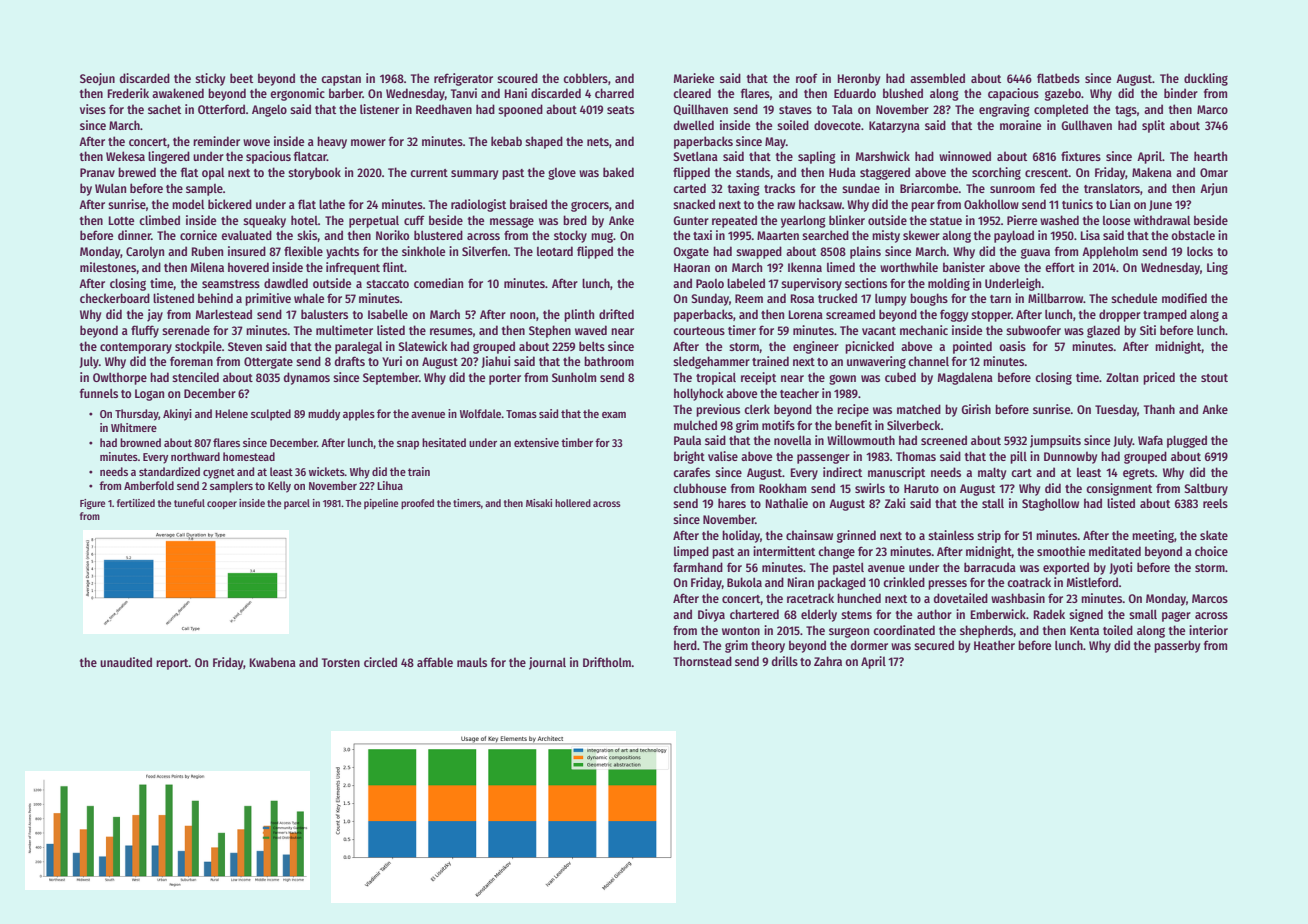 The height and width of the image is (924, 1308). What do you see at coordinates (136, 348) in the image?
I see `contemporary` at bounding box center [136, 348].
